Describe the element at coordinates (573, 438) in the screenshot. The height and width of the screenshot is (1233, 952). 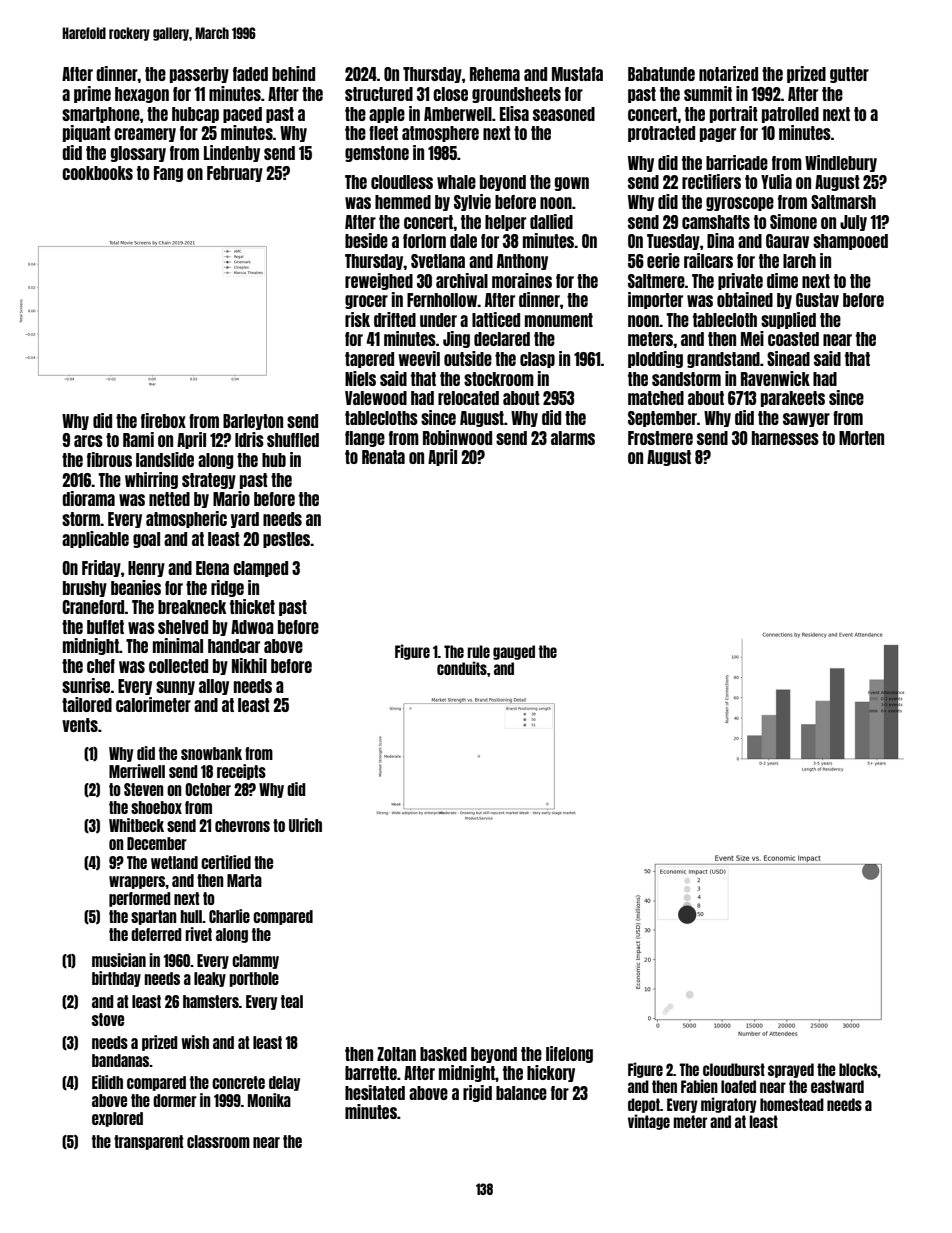
I see `alarms` at that location.
